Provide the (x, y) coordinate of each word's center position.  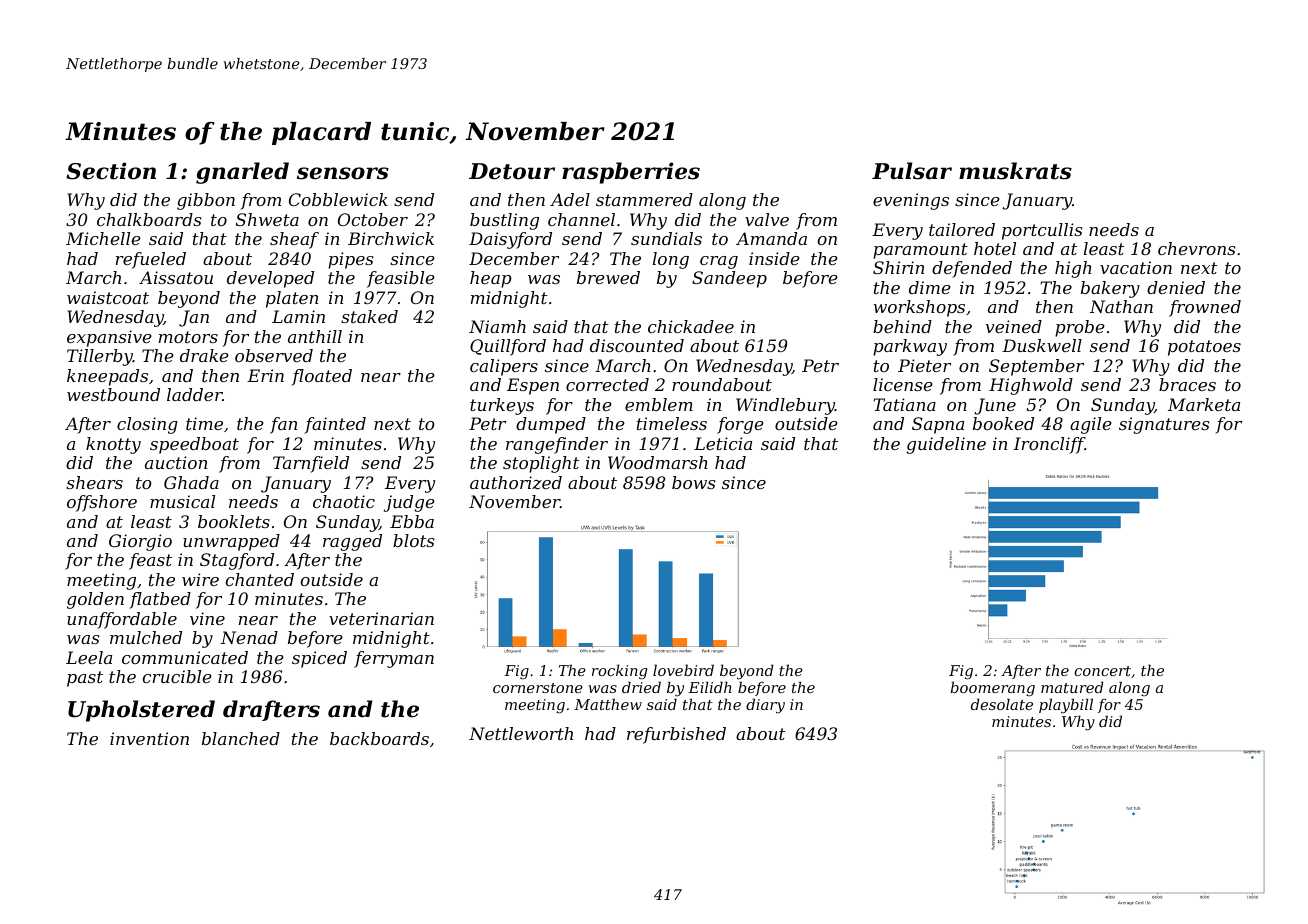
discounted (637, 345)
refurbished (676, 735)
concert (1102, 671)
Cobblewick (338, 199)
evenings (911, 201)
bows (694, 482)
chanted (260, 579)
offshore (102, 503)
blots (414, 540)
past (85, 679)
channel (581, 219)
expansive (109, 338)
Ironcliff (1049, 445)
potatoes (1204, 348)
